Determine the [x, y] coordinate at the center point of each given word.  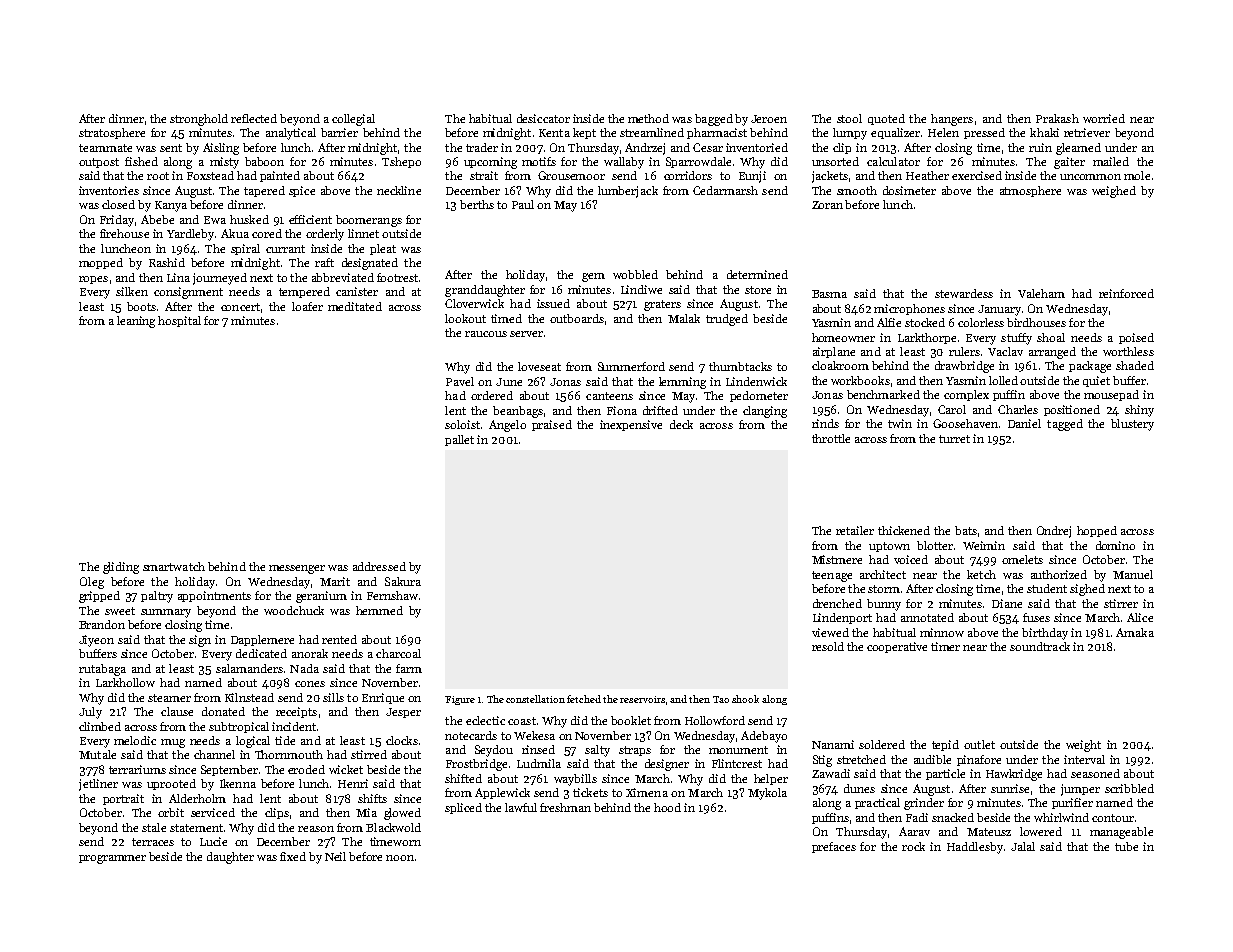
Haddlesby [975, 848]
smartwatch [174, 566]
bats [966, 530]
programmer [112, 859]
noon [400, 858]
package [1090, 367]
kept [584, 133]
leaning [136, 322]
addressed [379, 566]
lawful [521, 807]
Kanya [171, 206]
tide [285, 740]
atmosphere [1030, 191]
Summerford [631, 366]
